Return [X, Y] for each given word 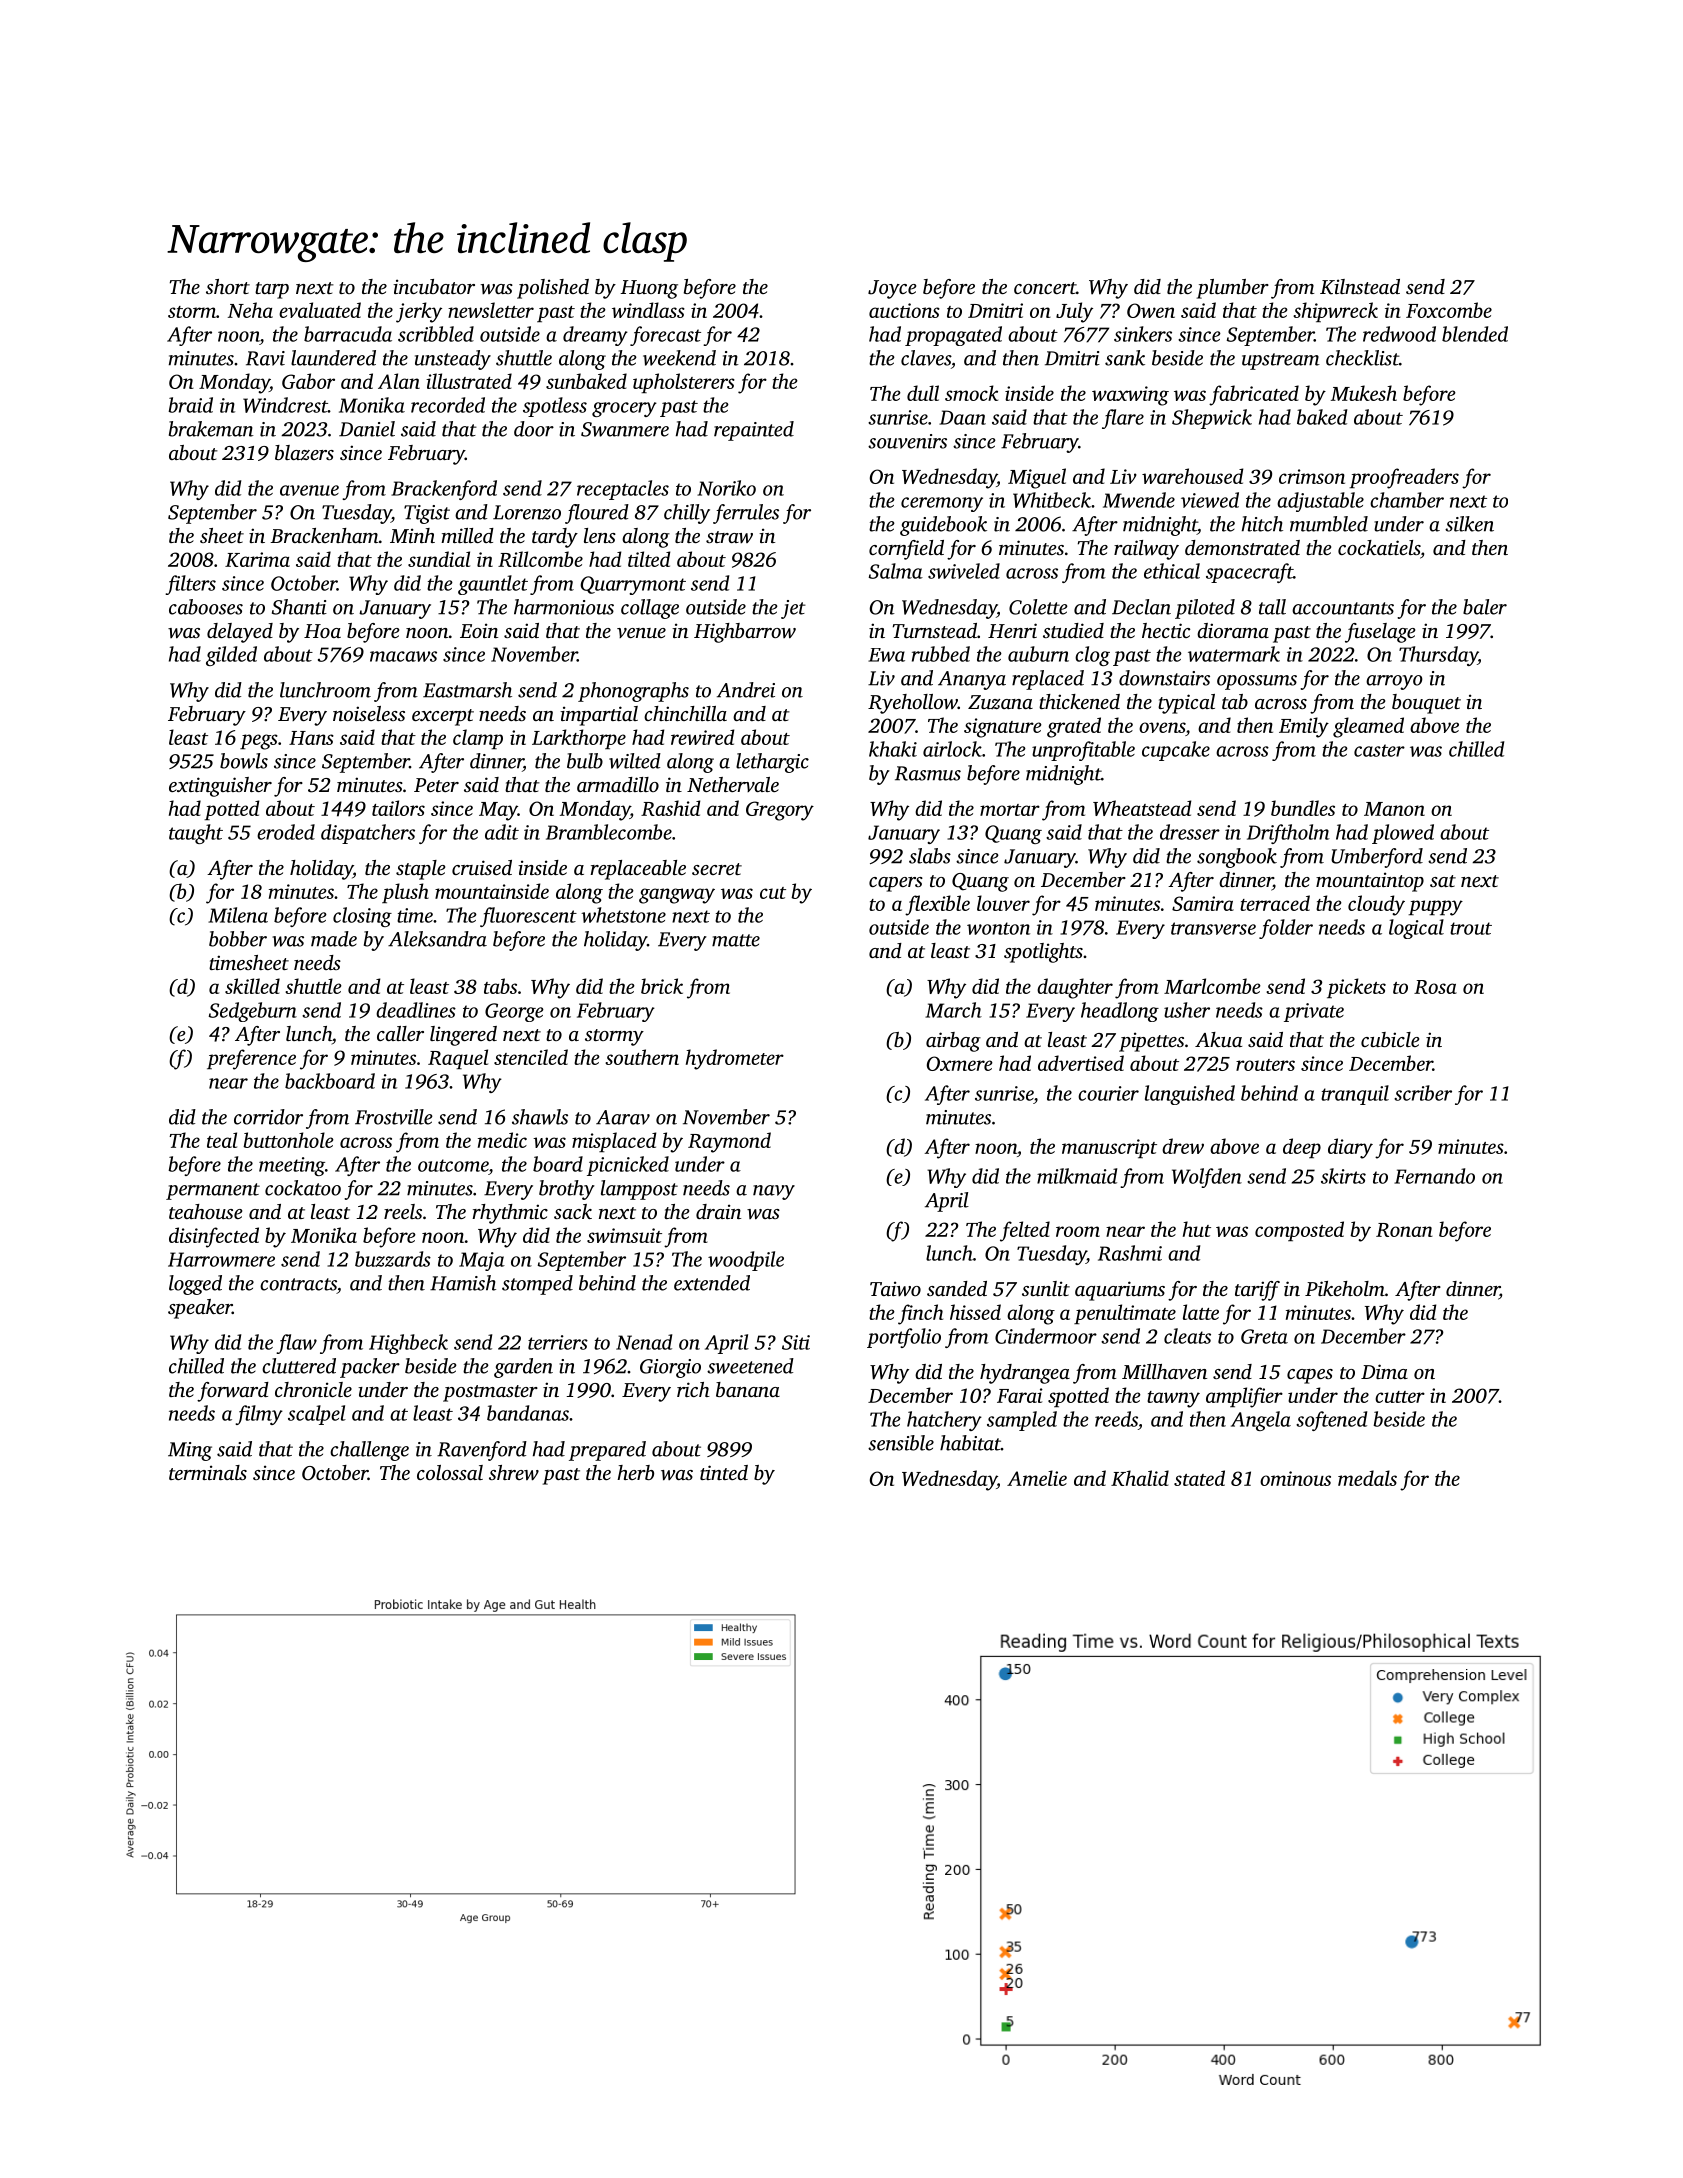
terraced [1275, 903]
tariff [1257, 1291]
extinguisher [220, 787]
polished [553, 289]
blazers [304, 453]
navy [774, 1192]
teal [222, 1140]
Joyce [892, 289]
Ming [190, 1451]
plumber [1233, 289]
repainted [754, 431]
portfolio [904, 1338]
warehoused [1192, 476]
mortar [1010, 810]
